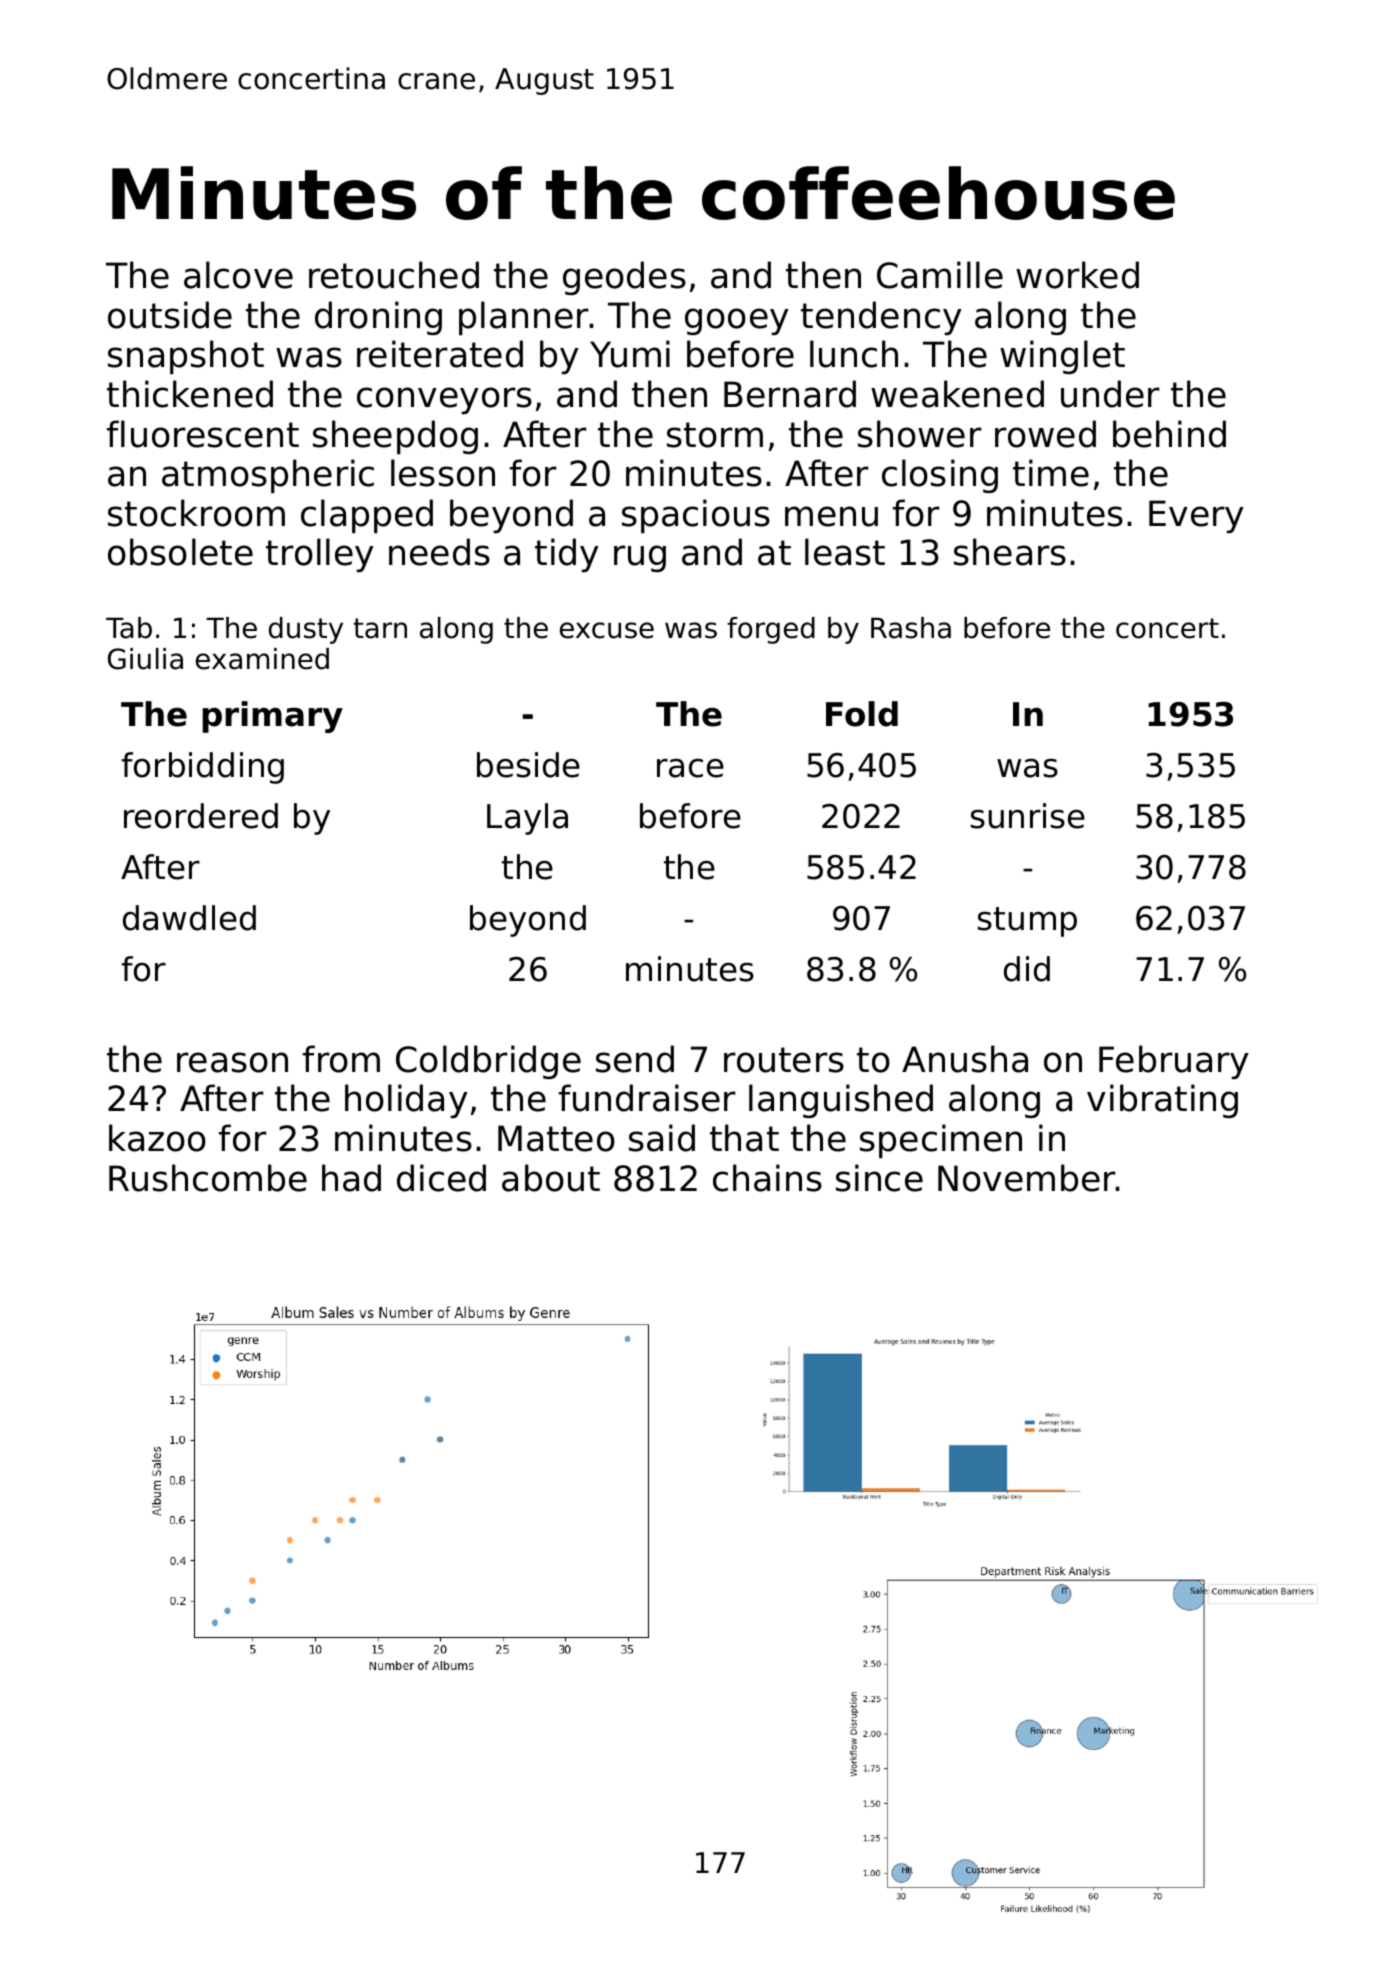 The image size is (1386, 1969). Describe the element at coordinates (771, 630) in the page. I see `forged` at that location.
